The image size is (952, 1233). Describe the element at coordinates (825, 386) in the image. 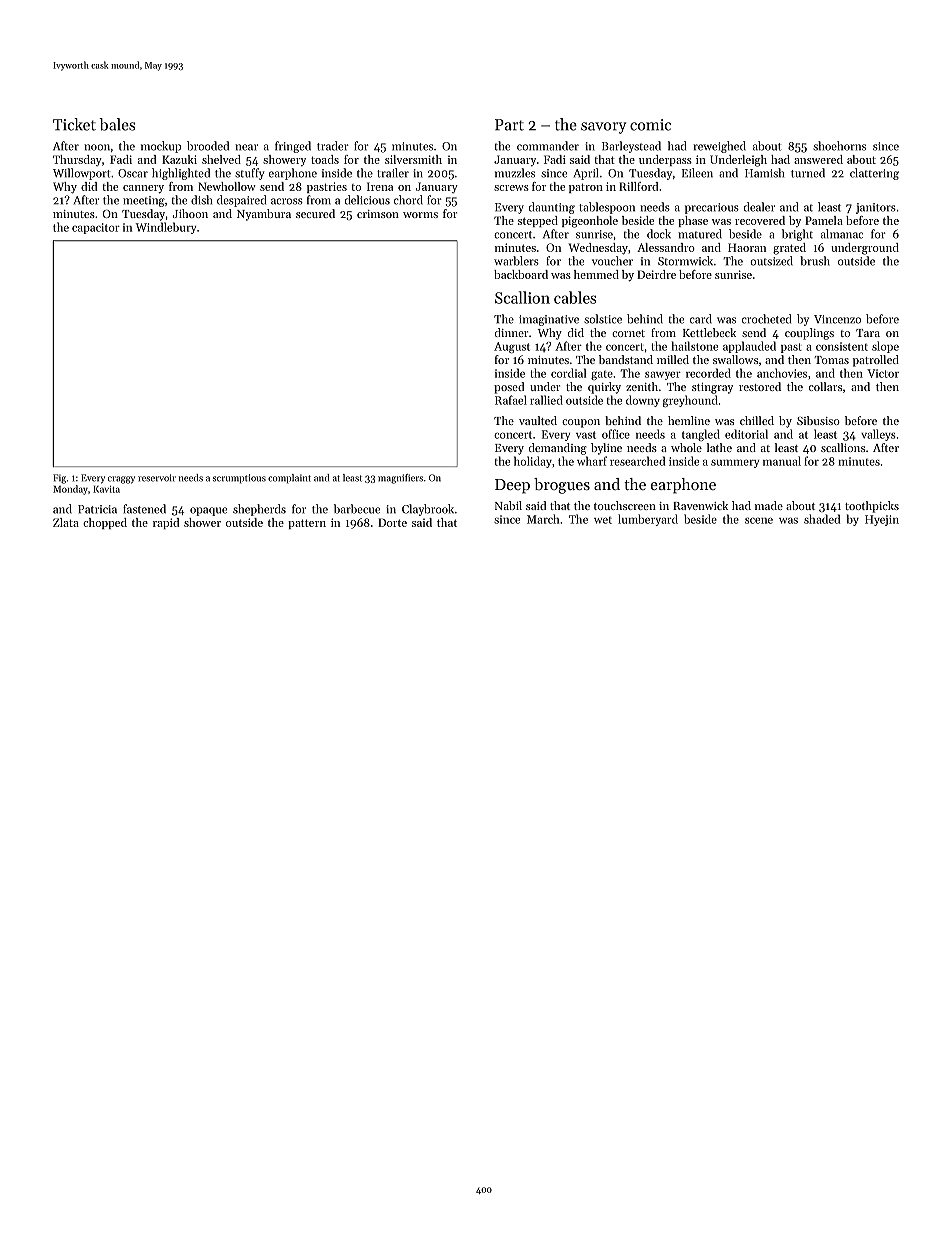

I see `collars` at that location.
